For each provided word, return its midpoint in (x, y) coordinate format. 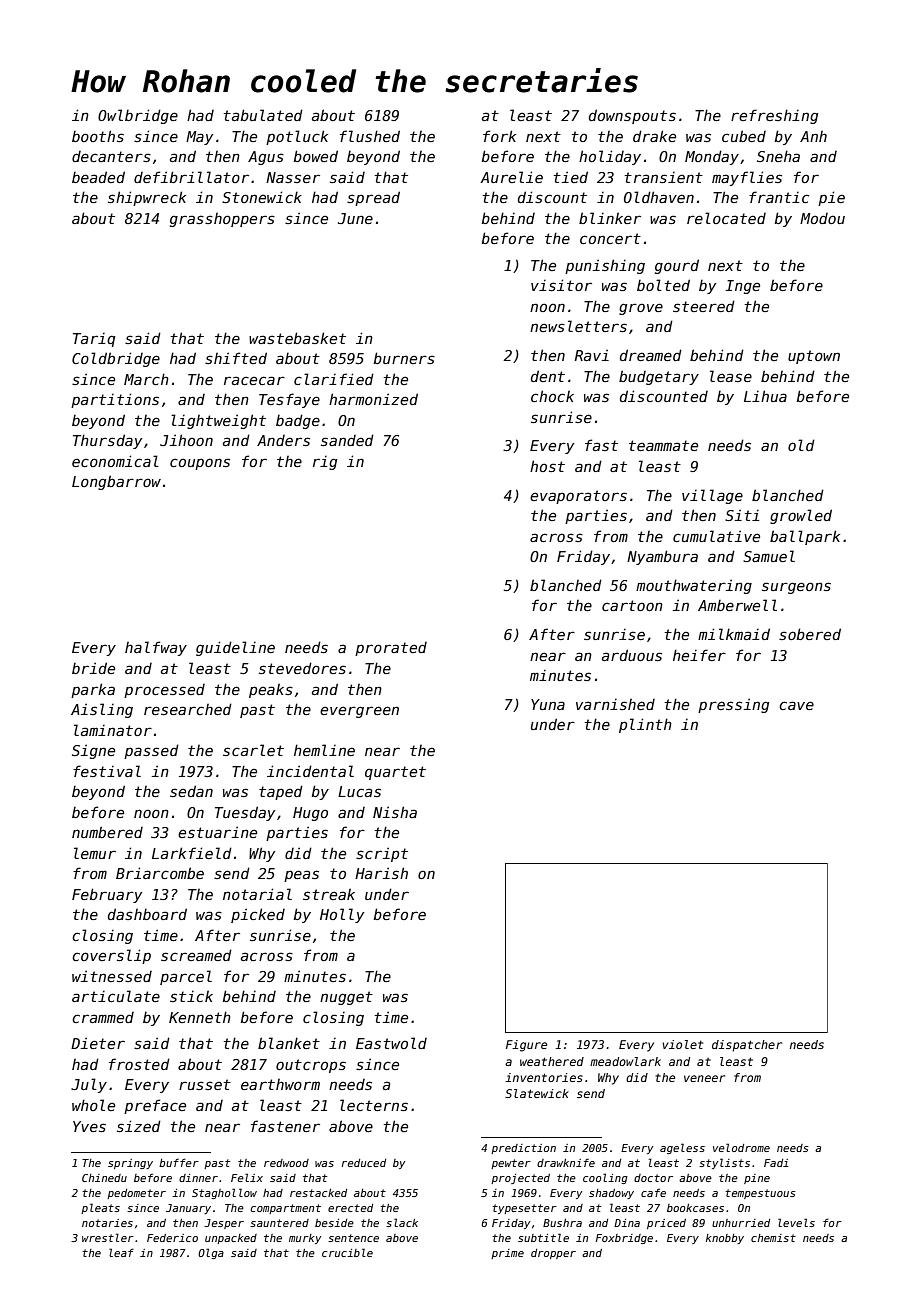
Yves (89, 1126)
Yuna (548, 704)
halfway (156, 648)
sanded (347, 440)
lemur (95, 853)
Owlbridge (138, 116)
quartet (395, 773)
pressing (733, 705)
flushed (370, 136)
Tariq (94, 340)
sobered (810, 634)
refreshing (774, 116)
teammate (663, 445)
